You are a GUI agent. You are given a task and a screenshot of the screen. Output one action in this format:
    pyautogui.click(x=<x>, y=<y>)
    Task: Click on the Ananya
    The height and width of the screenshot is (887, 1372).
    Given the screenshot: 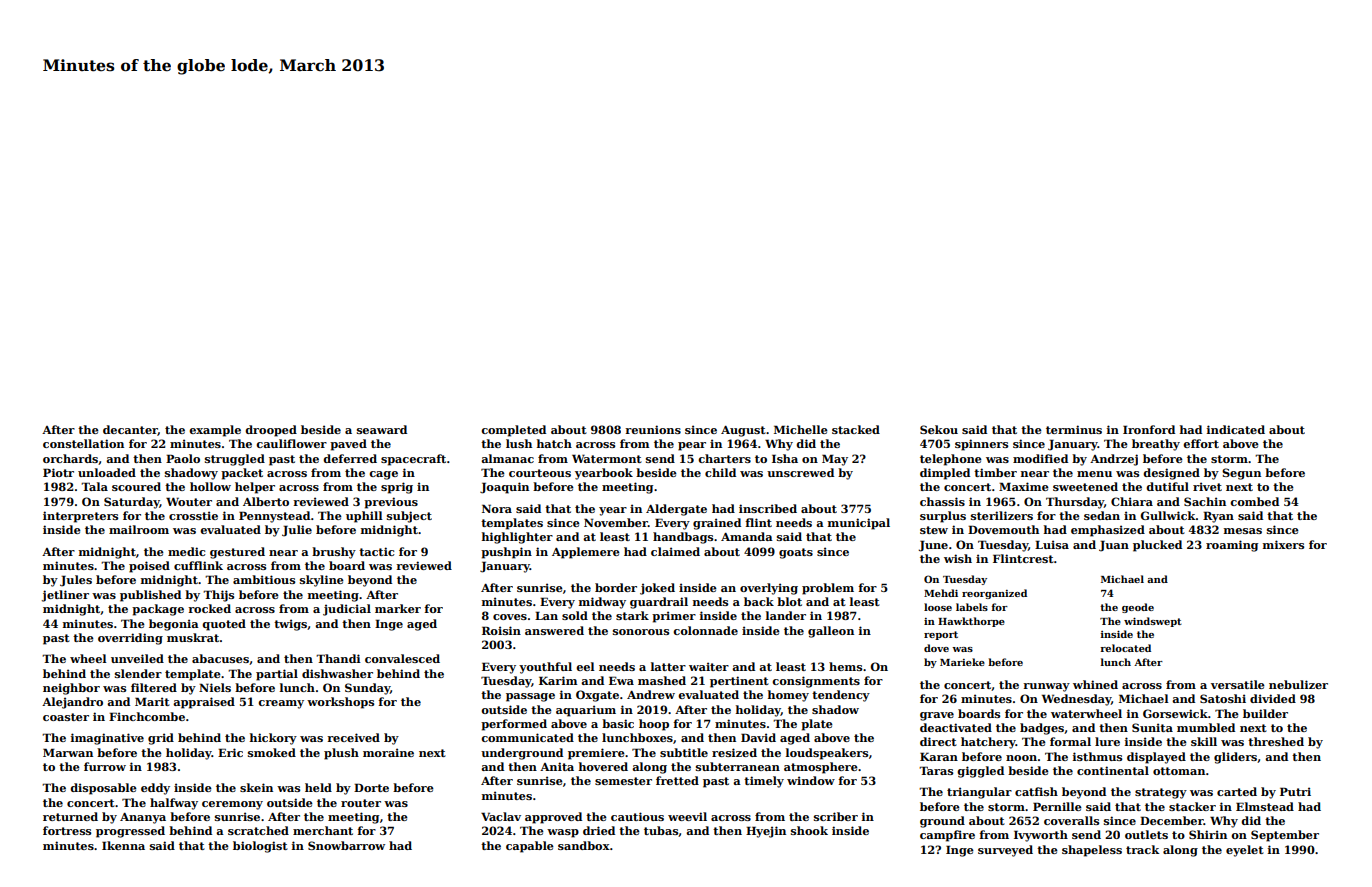 What is the action you would take?
    pyautogui.click(x=143, y=818)
